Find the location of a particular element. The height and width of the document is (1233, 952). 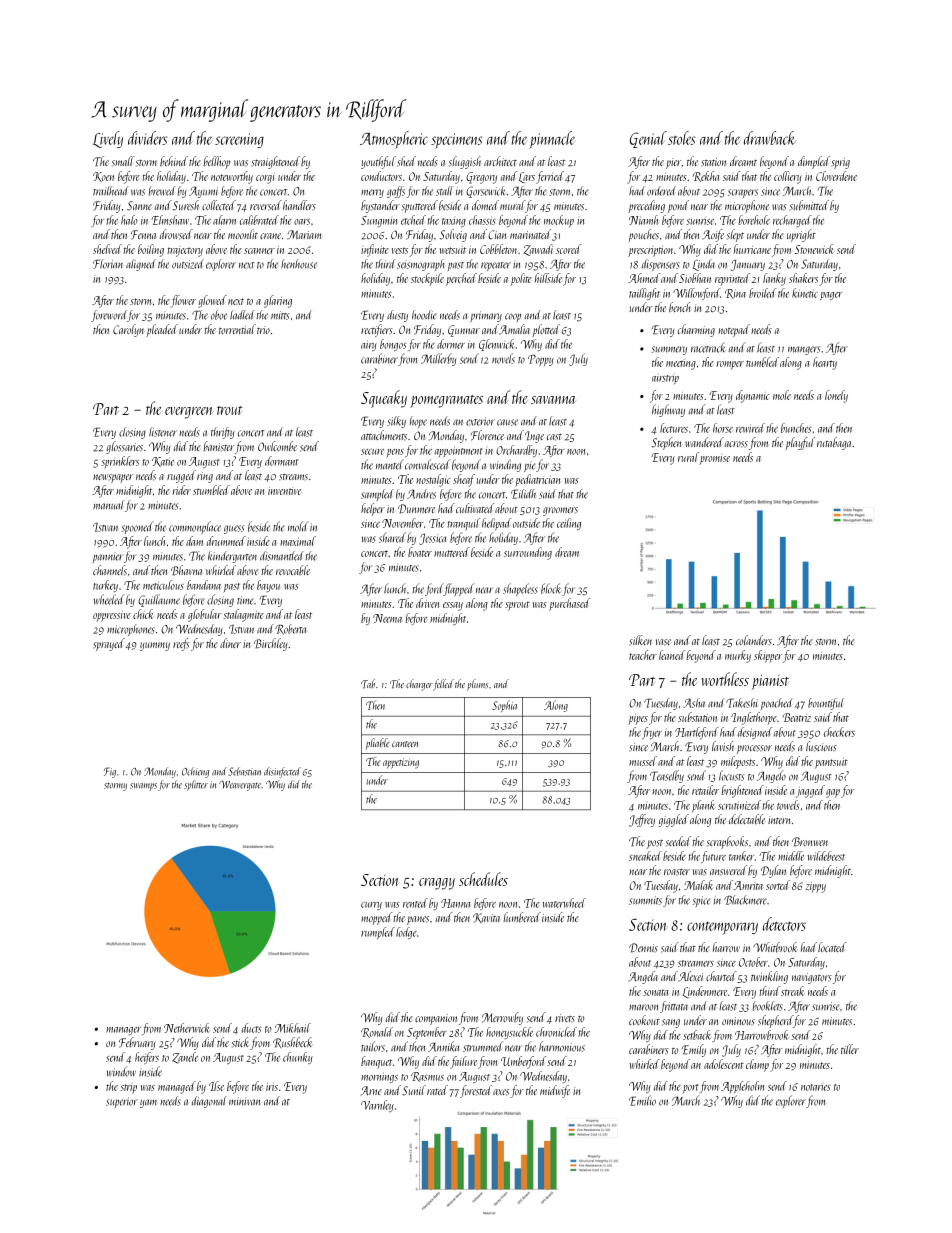

curry is located at coordinates (371, 906).
